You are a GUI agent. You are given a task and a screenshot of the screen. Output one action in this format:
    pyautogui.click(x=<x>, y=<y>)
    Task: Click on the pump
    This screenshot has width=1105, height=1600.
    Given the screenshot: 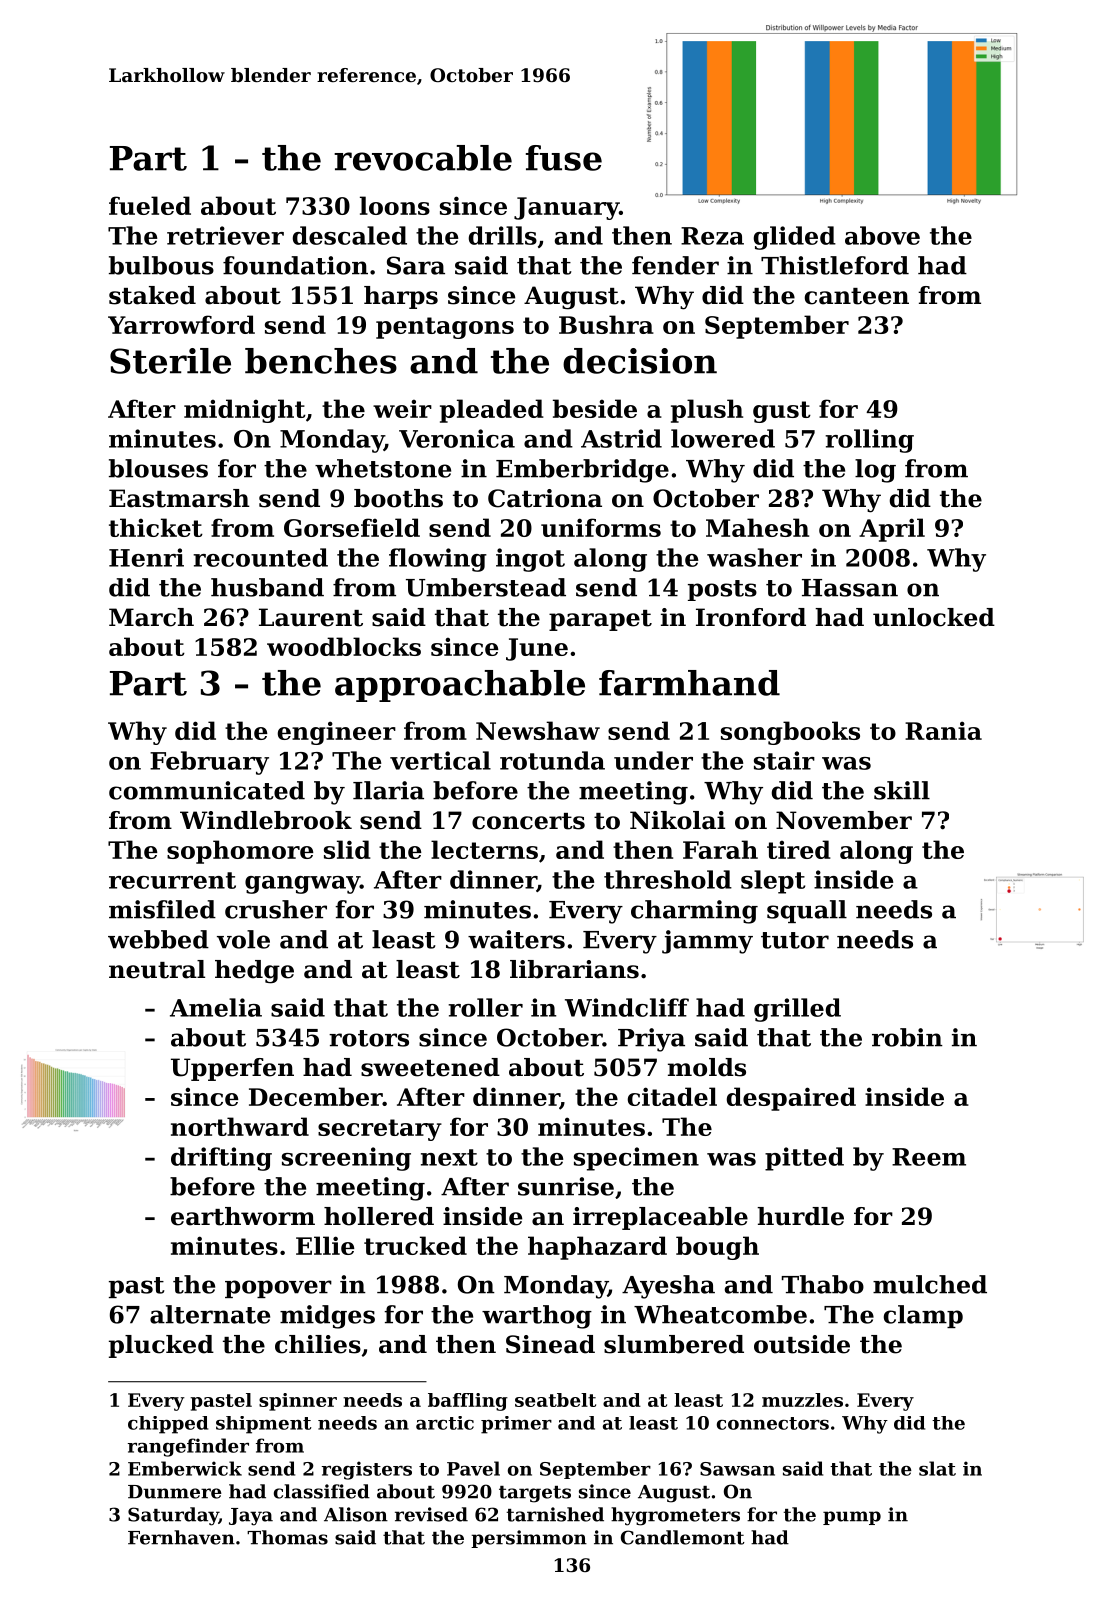 What is the action you would take?
    pyautogui.click(x=852, y=1518)
